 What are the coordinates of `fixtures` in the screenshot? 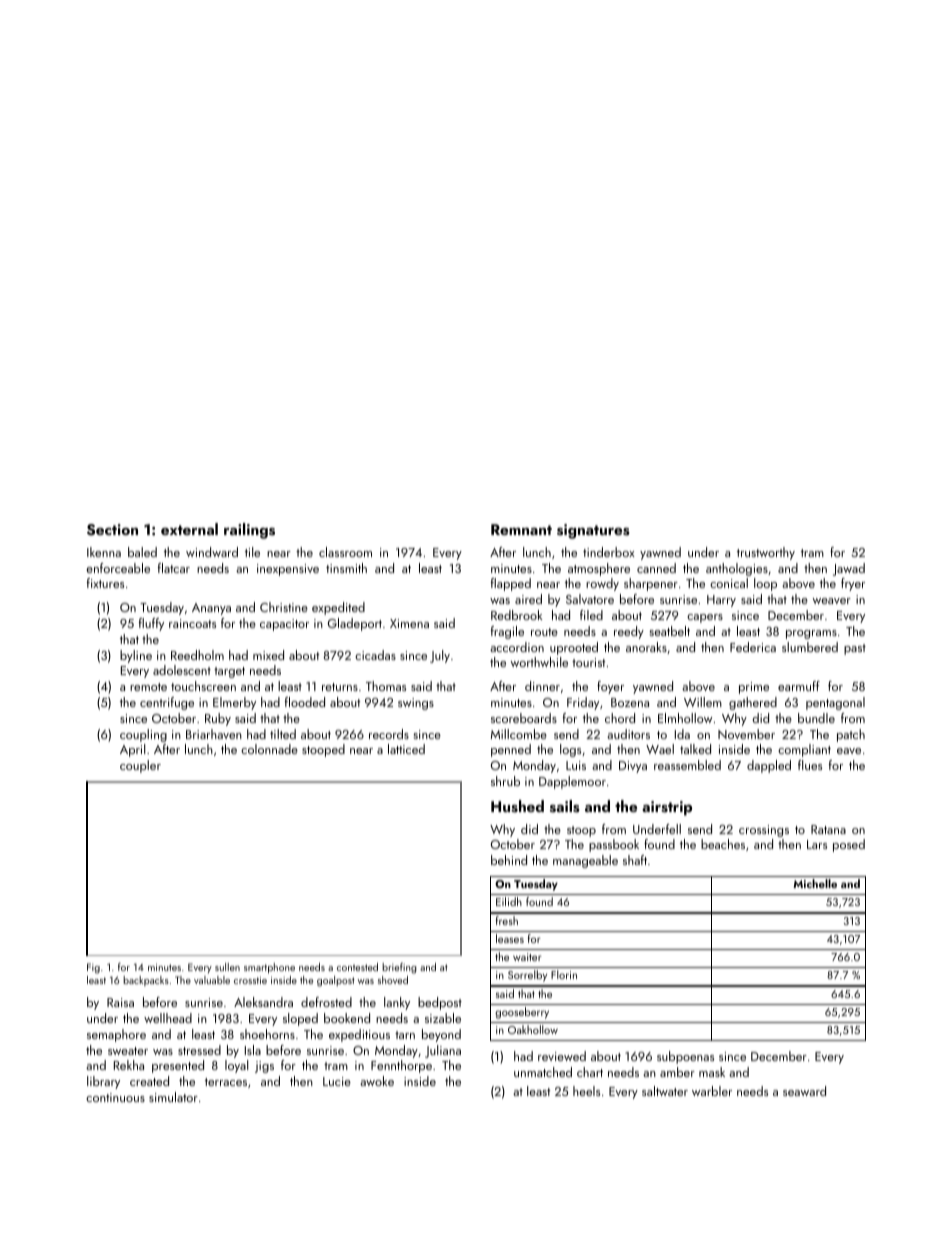 It's located at (105, 583).
